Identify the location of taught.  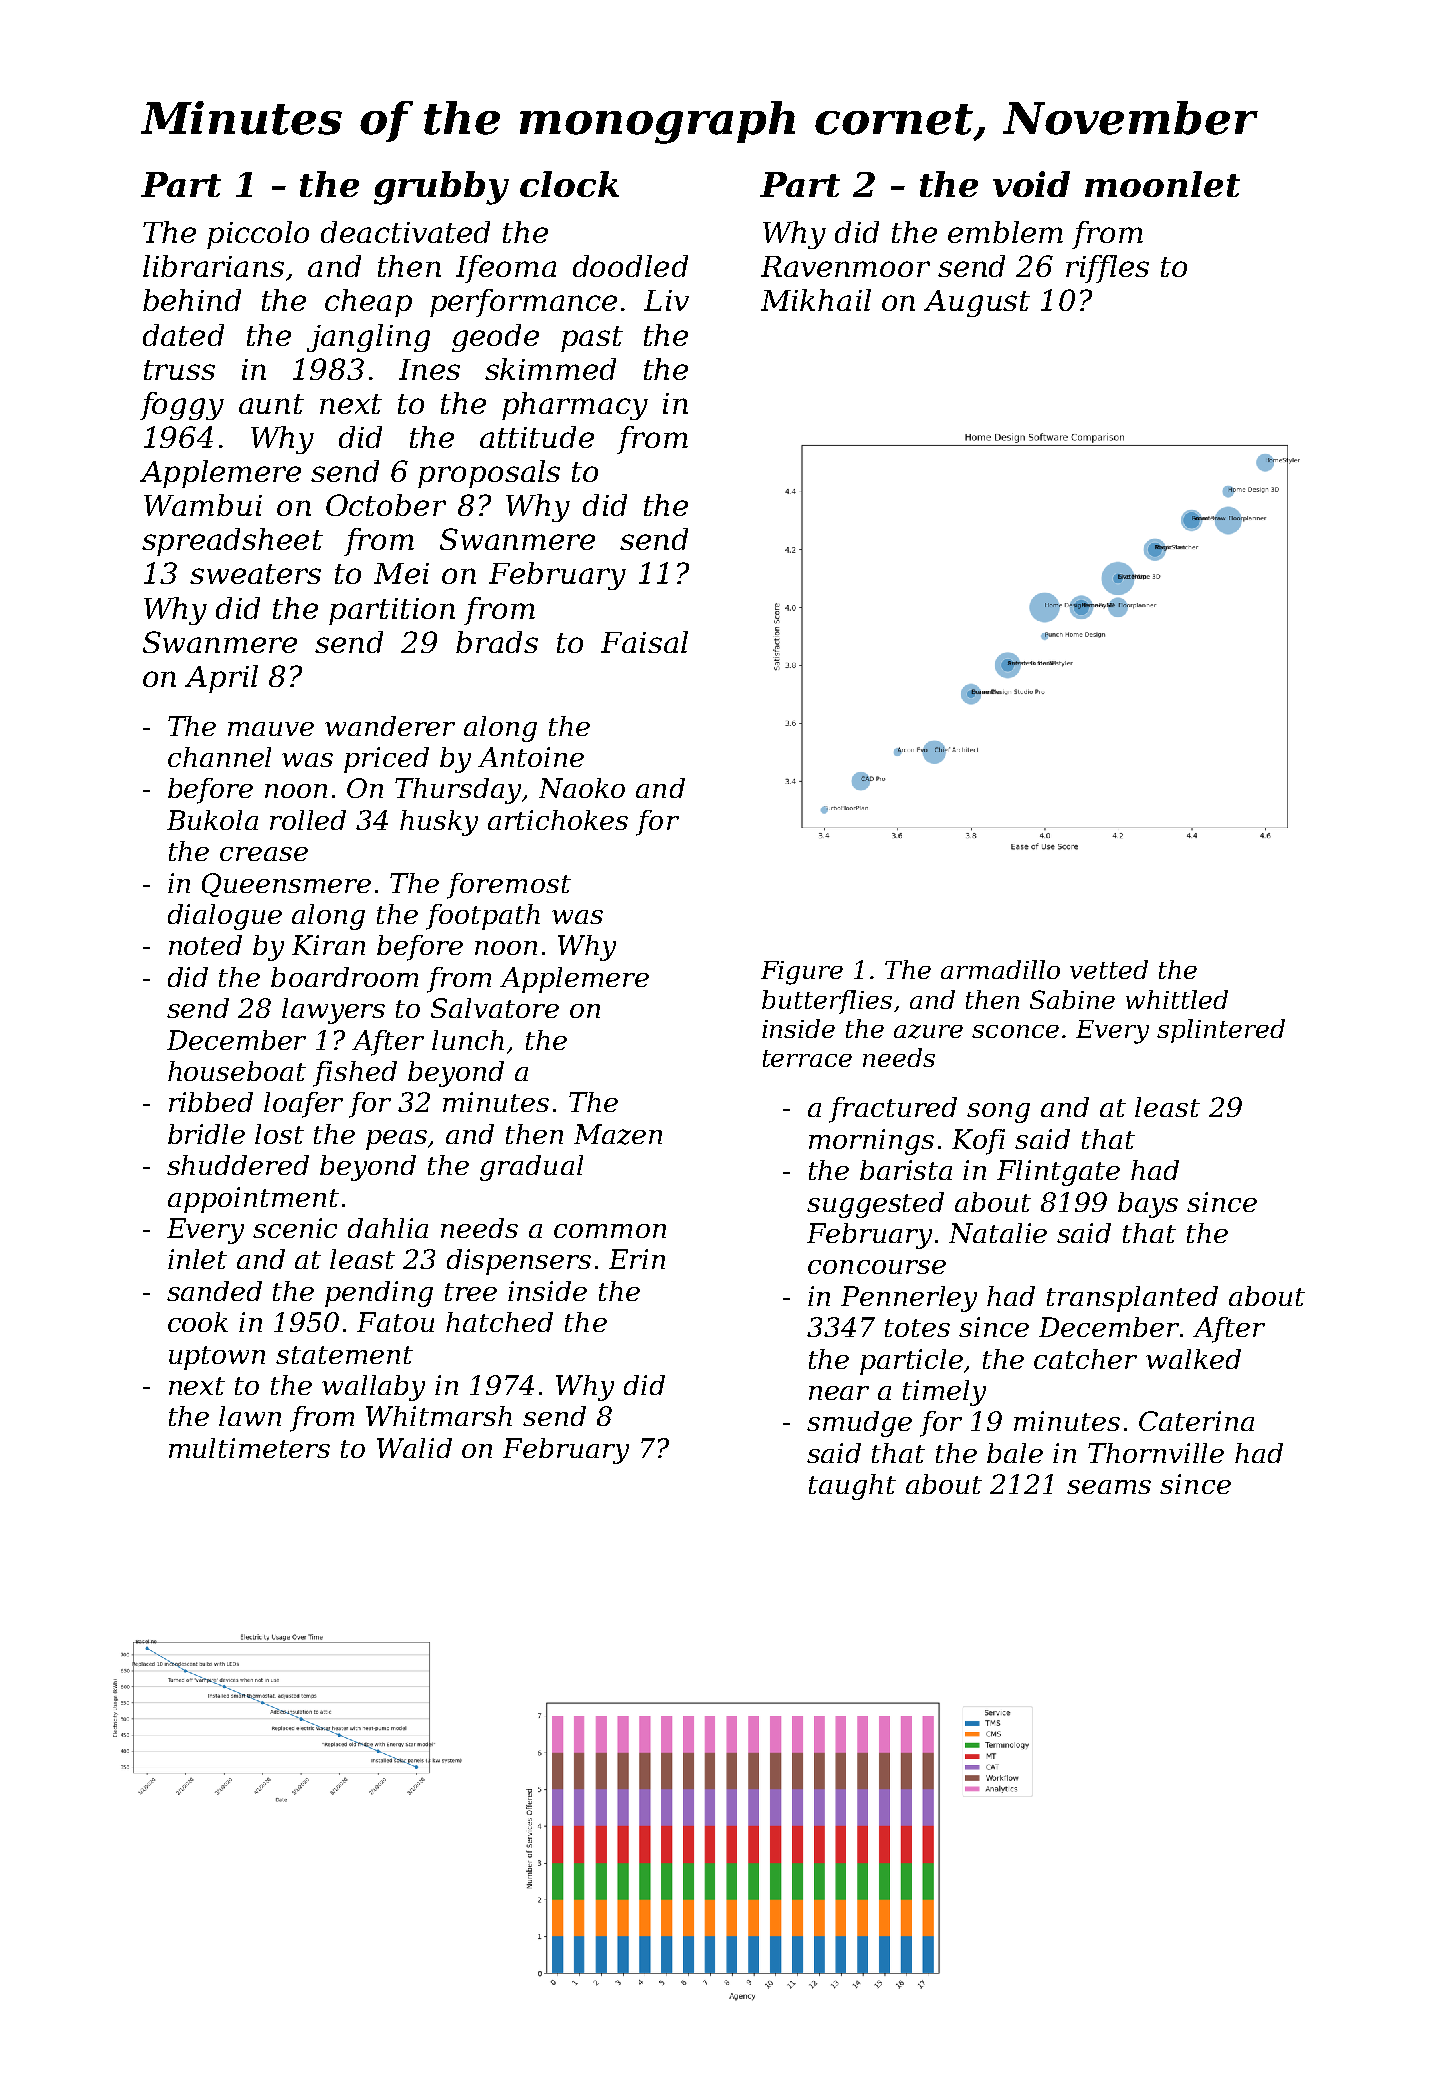
(852, 1487).
